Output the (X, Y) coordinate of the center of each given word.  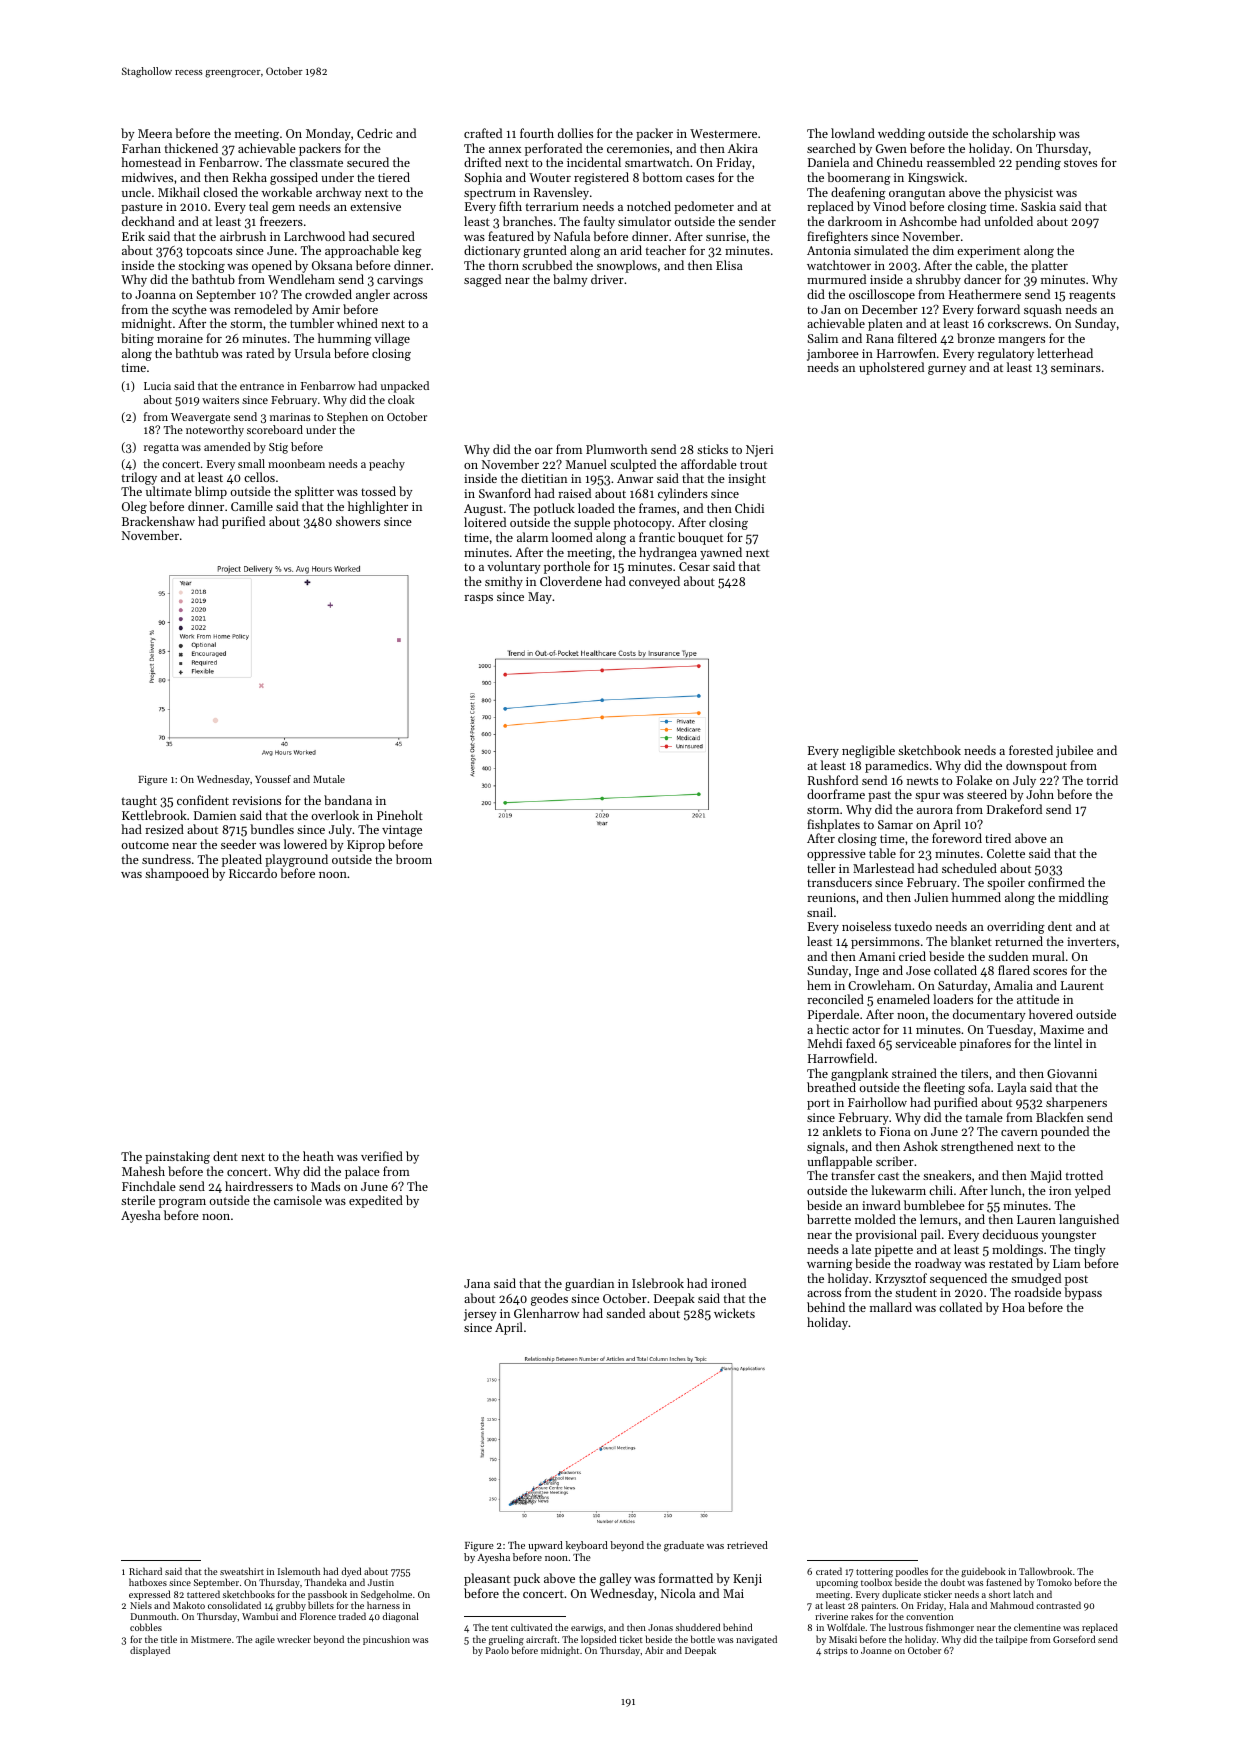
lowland (853, 133)
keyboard (587, 1546)
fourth (537, 133)
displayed (150, 1651)
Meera (155, 133)
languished (1089, 1220)
